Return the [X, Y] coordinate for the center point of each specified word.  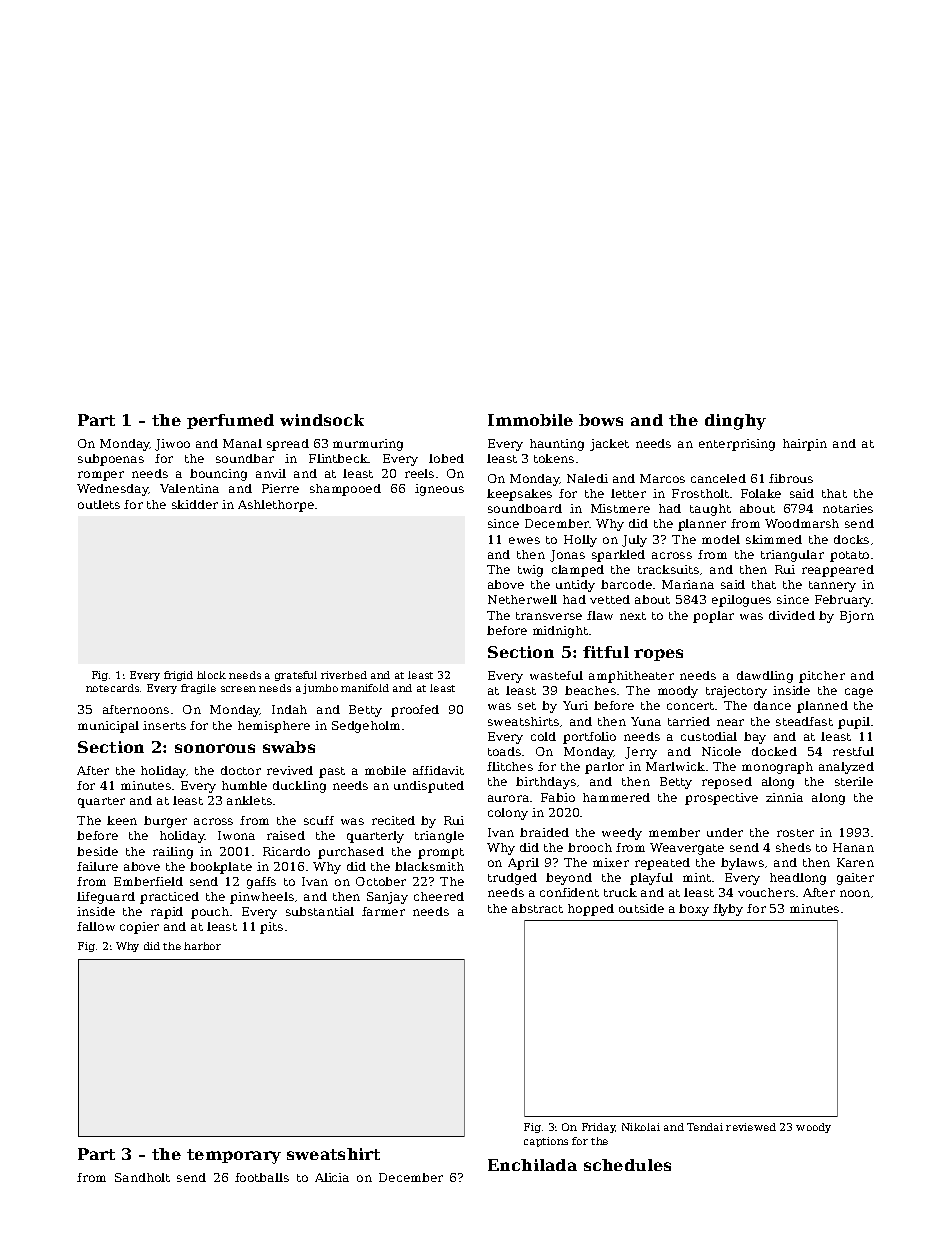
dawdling [765, 677]
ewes [524, 540]
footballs [262, 1177]
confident [569, 892]
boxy [694, 910]
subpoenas [111, 460]
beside [97, 851]
